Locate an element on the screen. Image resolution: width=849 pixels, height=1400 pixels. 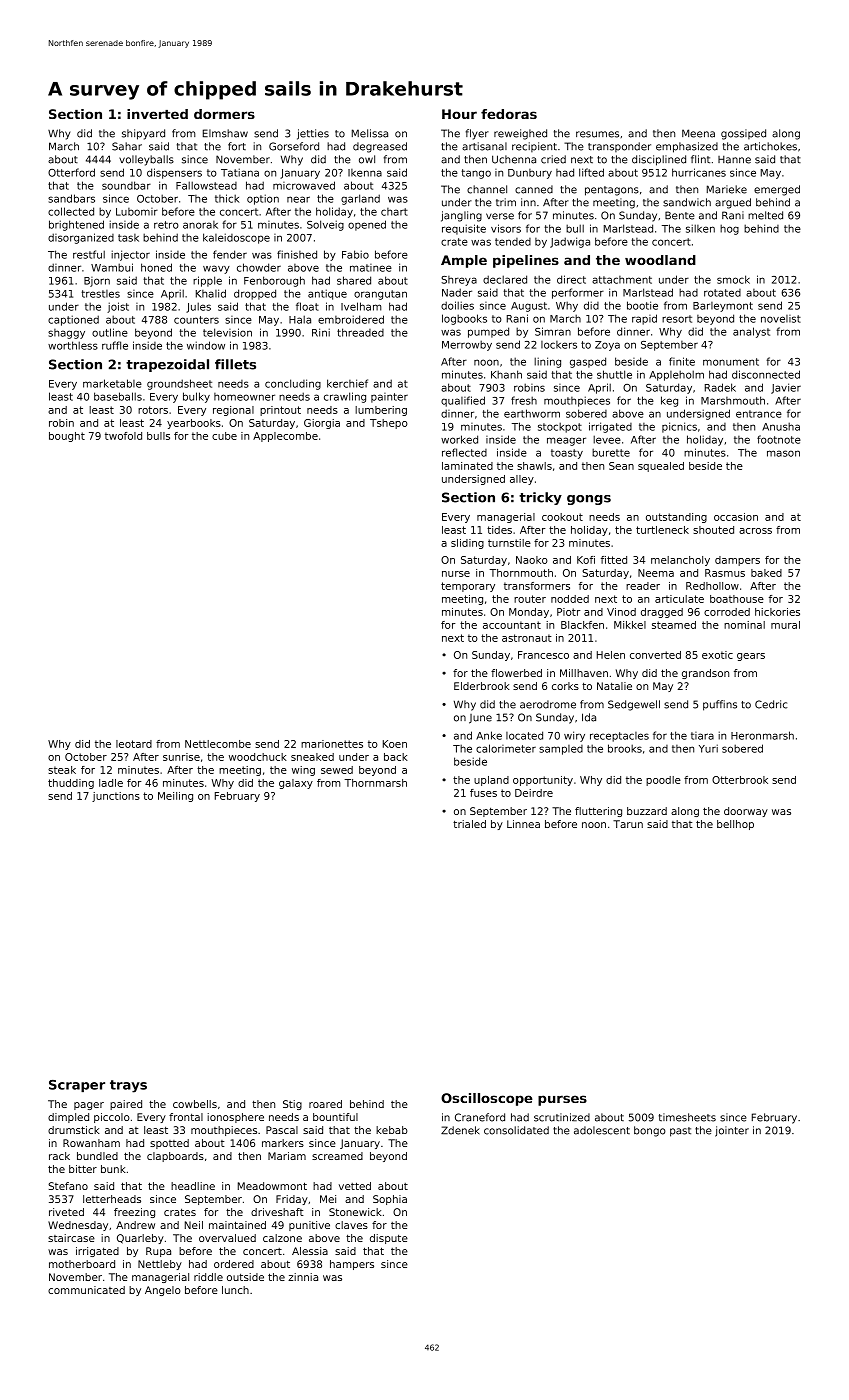
pager is located at coordinates (89, 1106).
